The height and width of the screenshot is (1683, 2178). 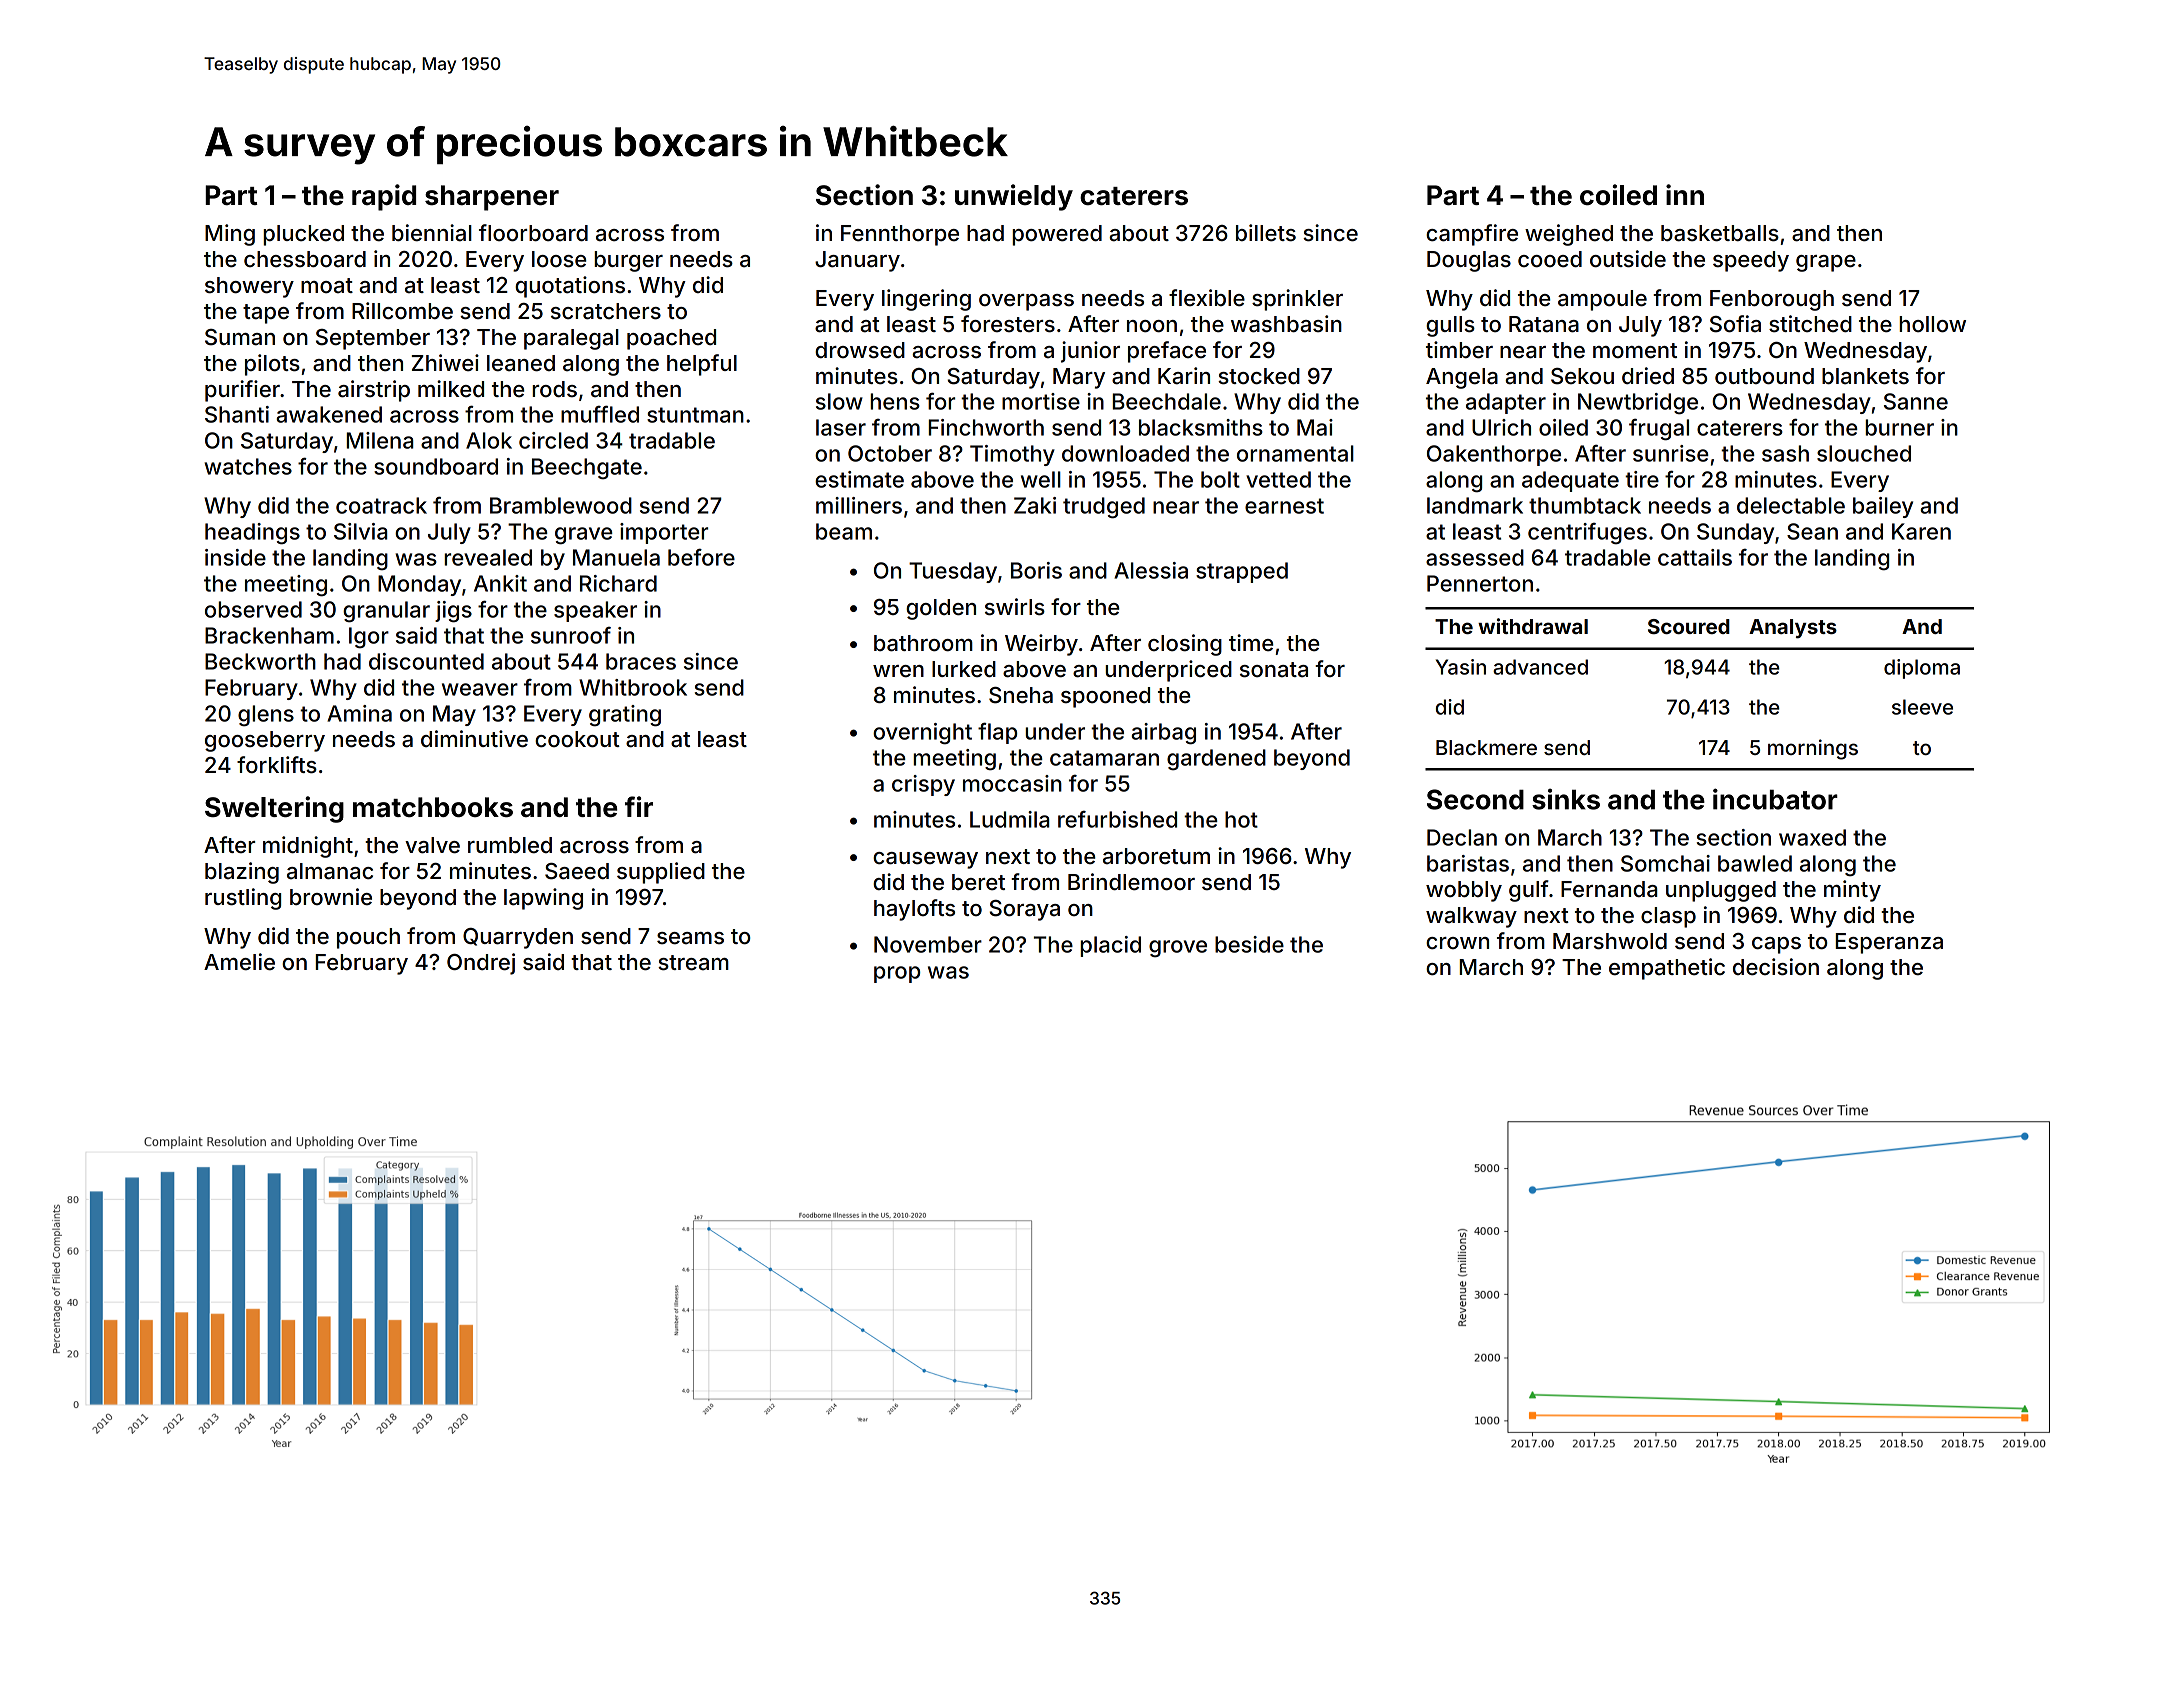 What do you see at coordinates (480, 689) in the screenshot?
I see `weaver` at bounding box center [480, 689].
